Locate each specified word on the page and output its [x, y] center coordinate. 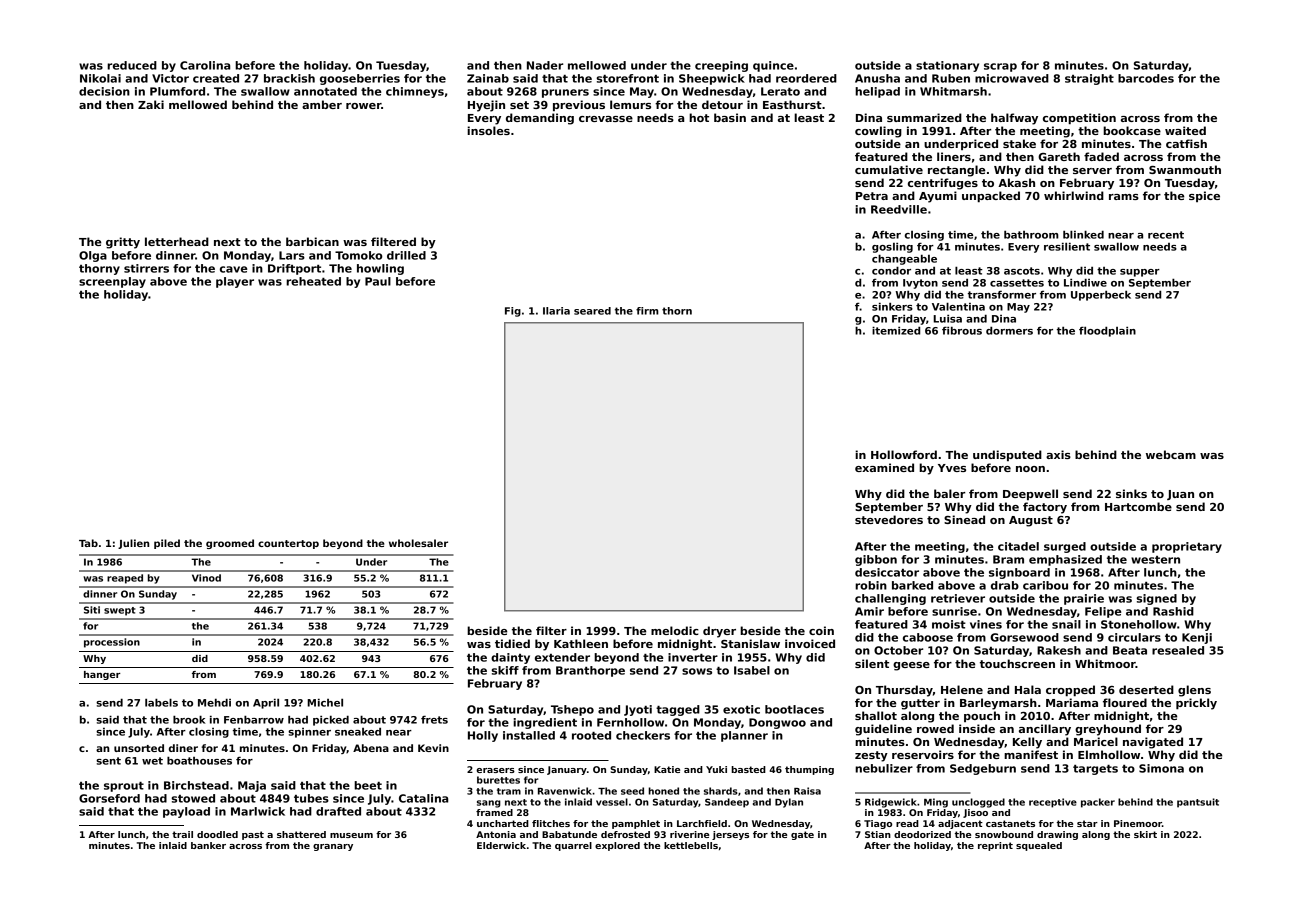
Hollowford [904, 454]
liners [954, 156]
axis [1058, 454]
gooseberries [360, 79]
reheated [313, 281]
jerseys [730, 835]
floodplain [1107, 331]
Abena [371, 748]
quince [773, 66]
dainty [510, 658]
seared [592, 311]
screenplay [112, 282]
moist [949, 624]
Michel [325, 702]
